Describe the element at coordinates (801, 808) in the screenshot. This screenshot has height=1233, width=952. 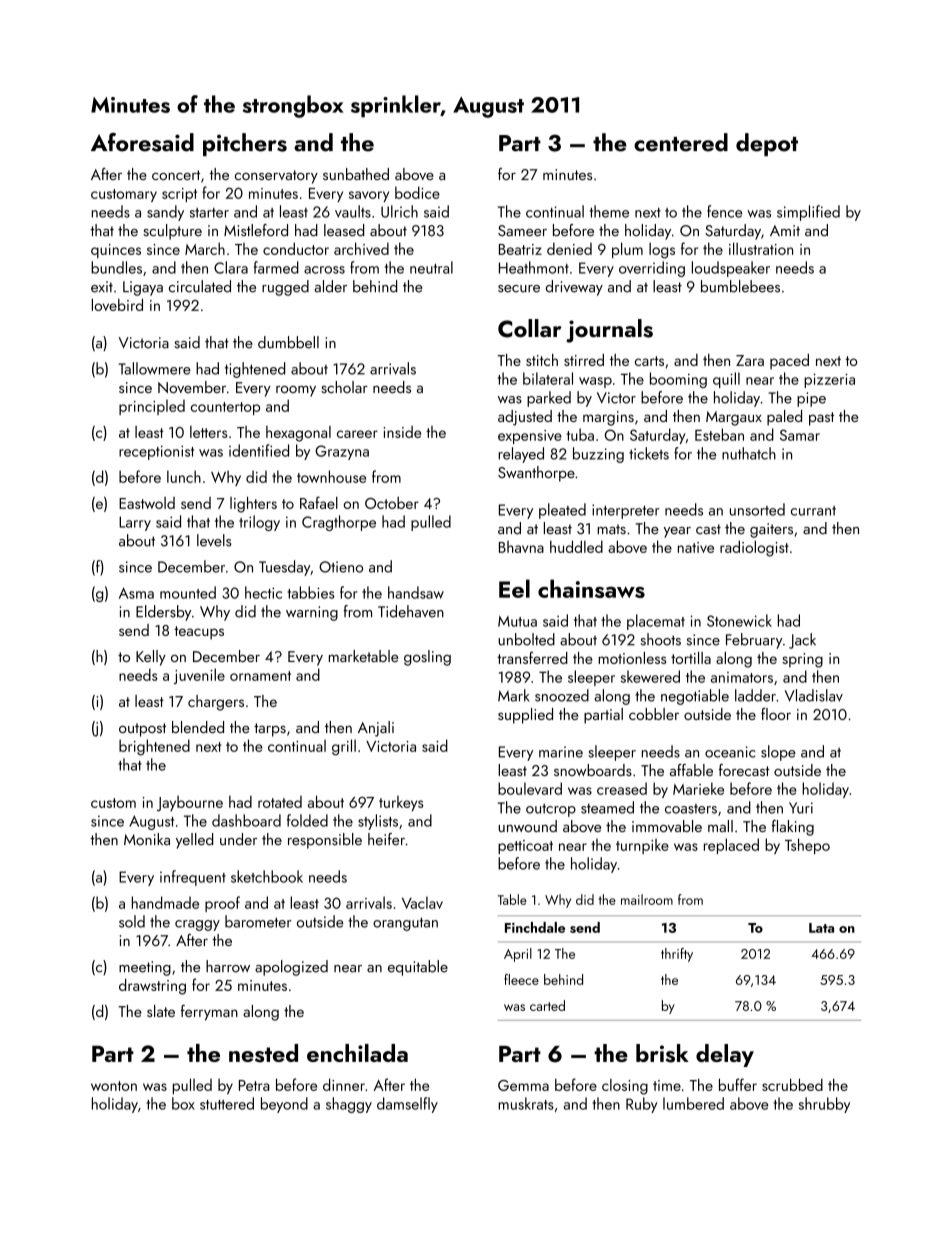
I see `Yuri` at that location.
